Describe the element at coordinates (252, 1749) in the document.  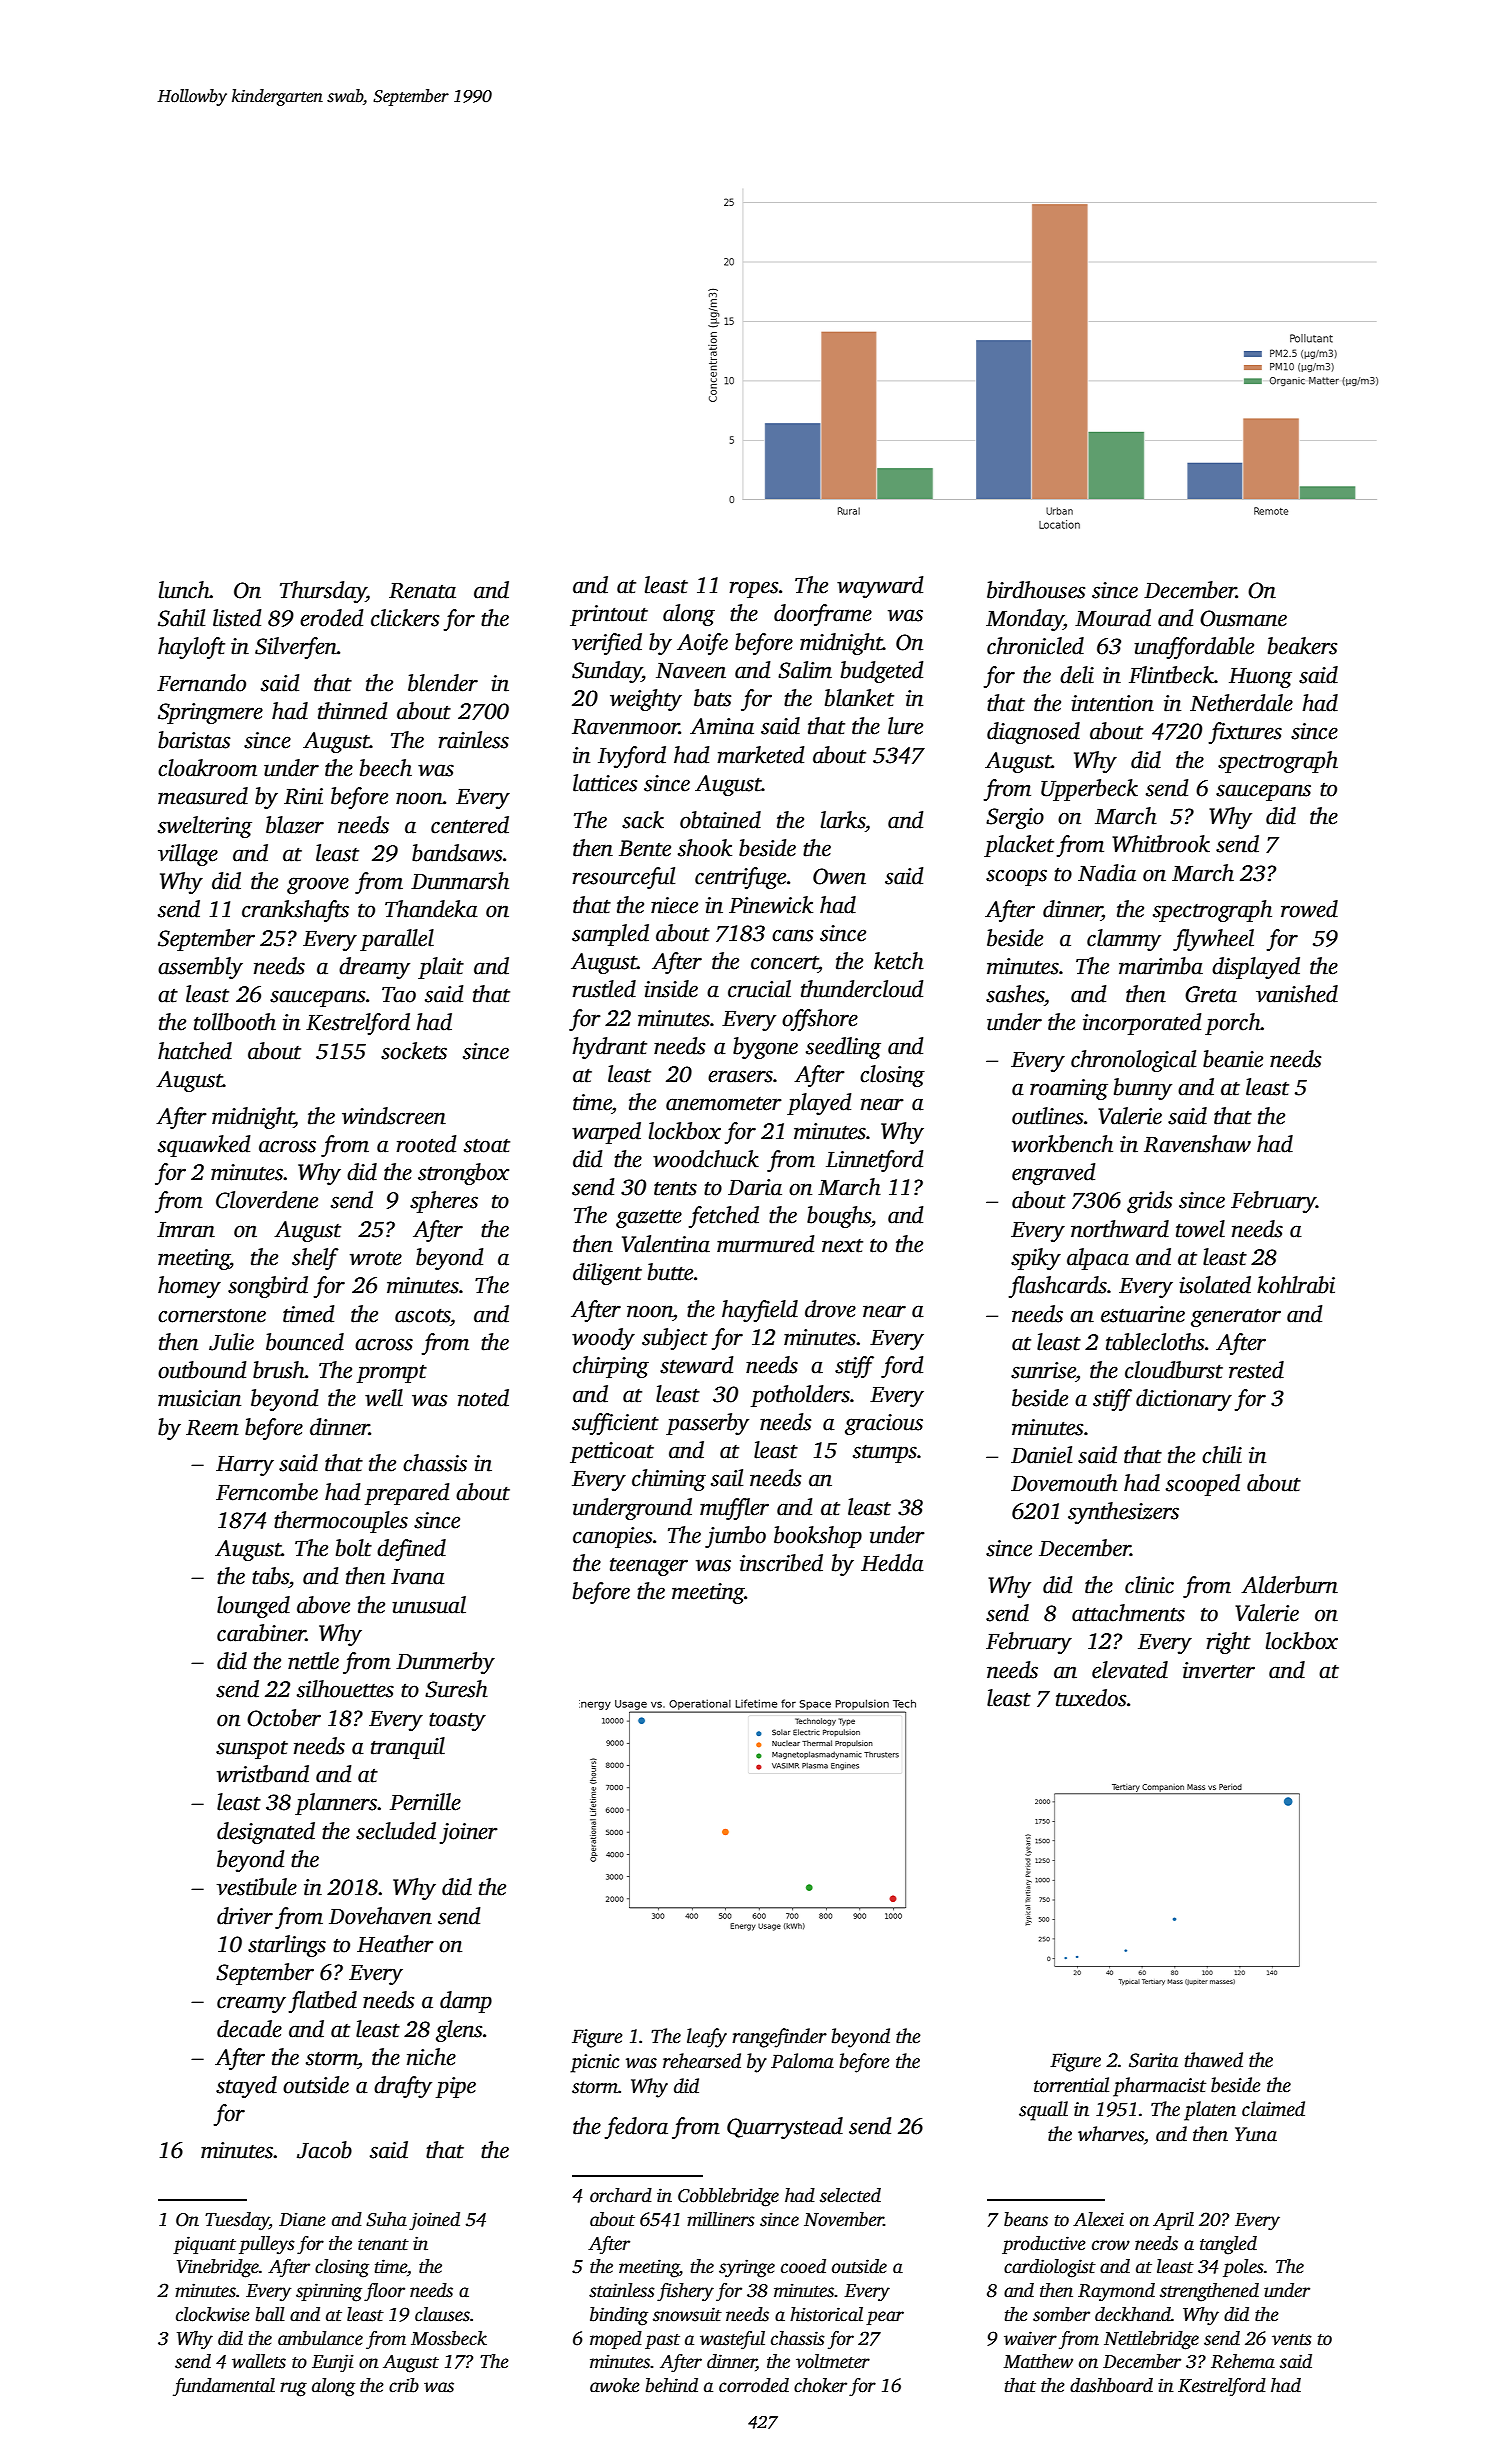
I see `sunspot` at that location.
